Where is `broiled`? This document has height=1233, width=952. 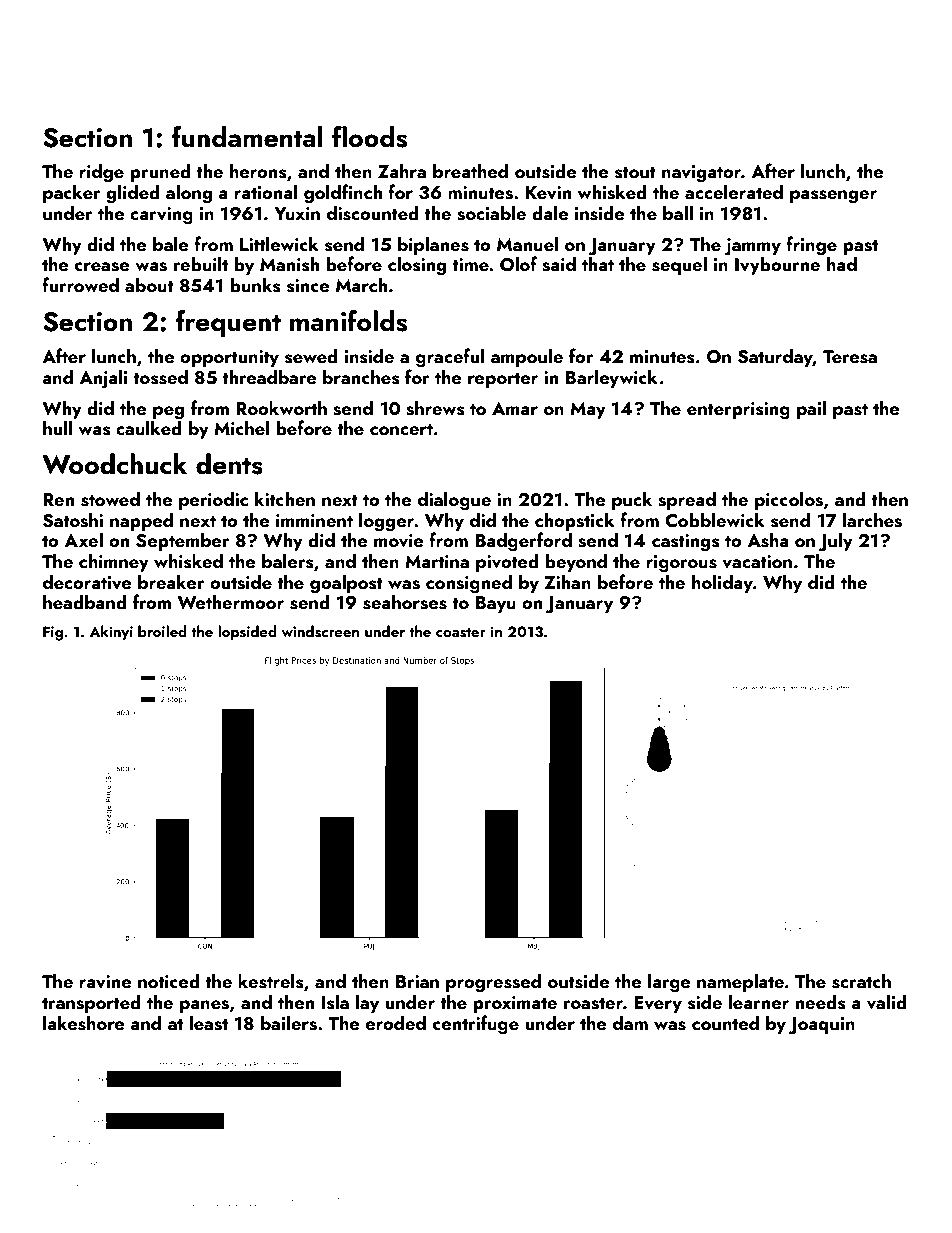
broiled is located at coordinates (162, 631).
